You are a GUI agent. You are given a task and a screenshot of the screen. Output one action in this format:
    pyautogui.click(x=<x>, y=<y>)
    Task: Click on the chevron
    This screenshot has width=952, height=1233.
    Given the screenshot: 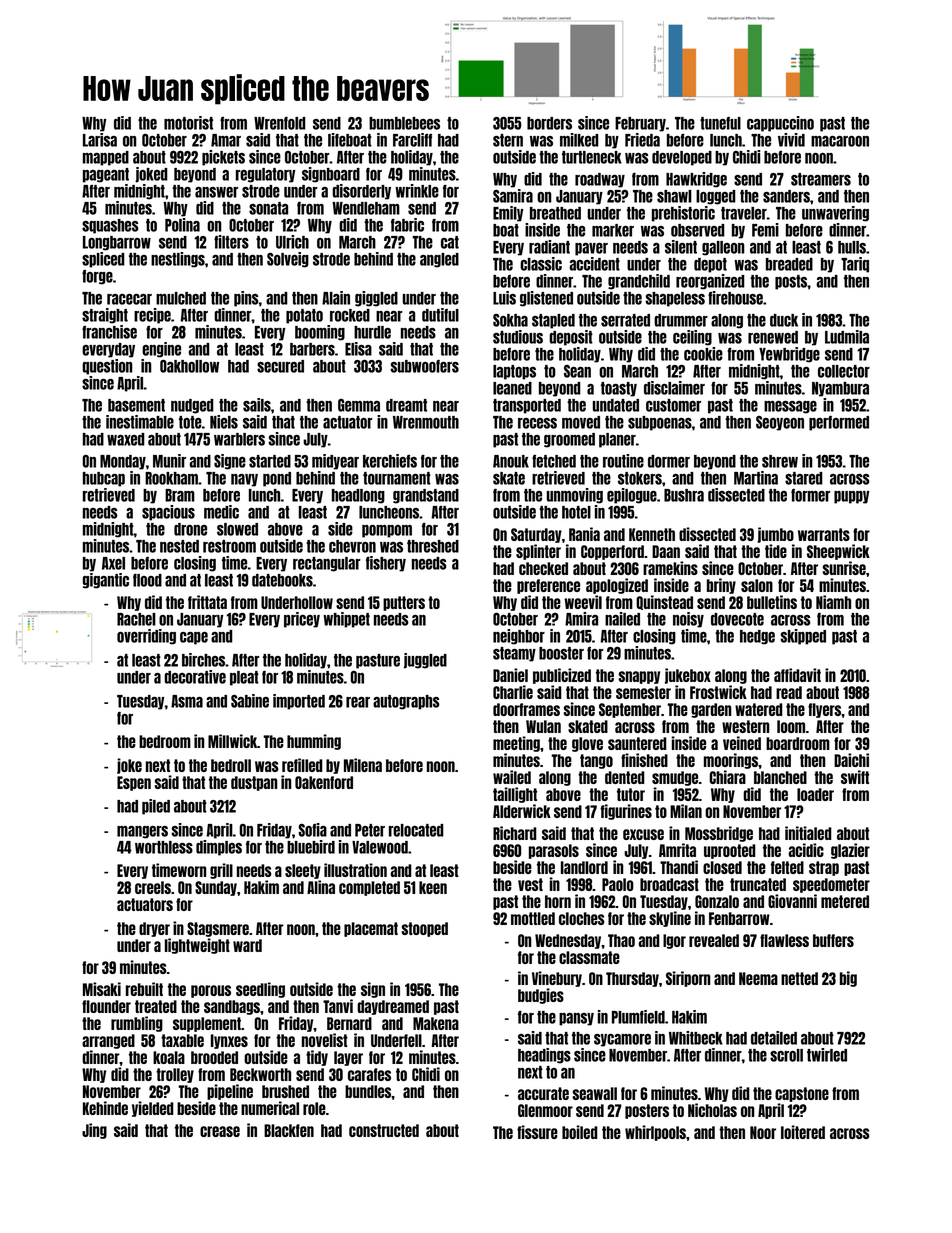 What is the action you would take?
    pyautogui.click(x=352, y=546)
